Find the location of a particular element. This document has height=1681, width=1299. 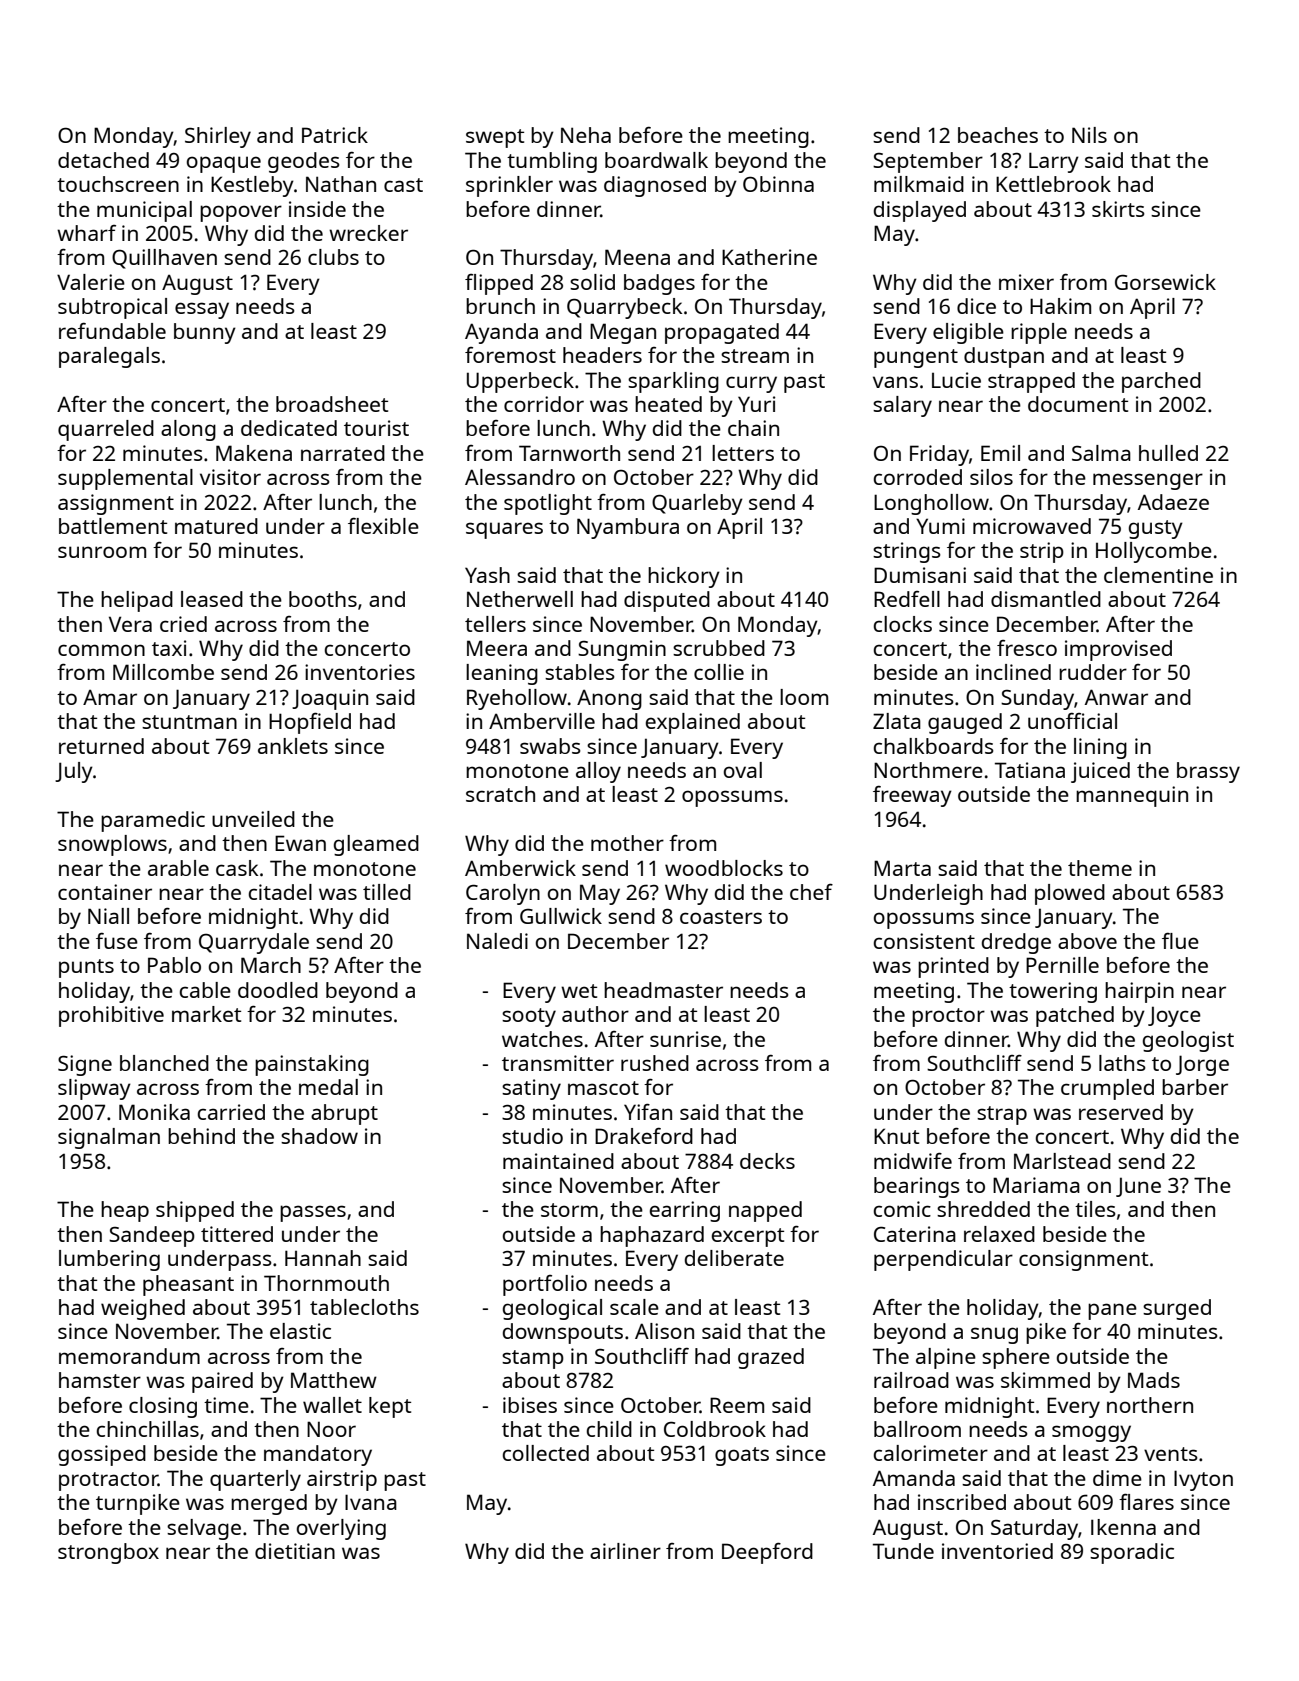

Quarleby is located at coordinates (697, 504).
